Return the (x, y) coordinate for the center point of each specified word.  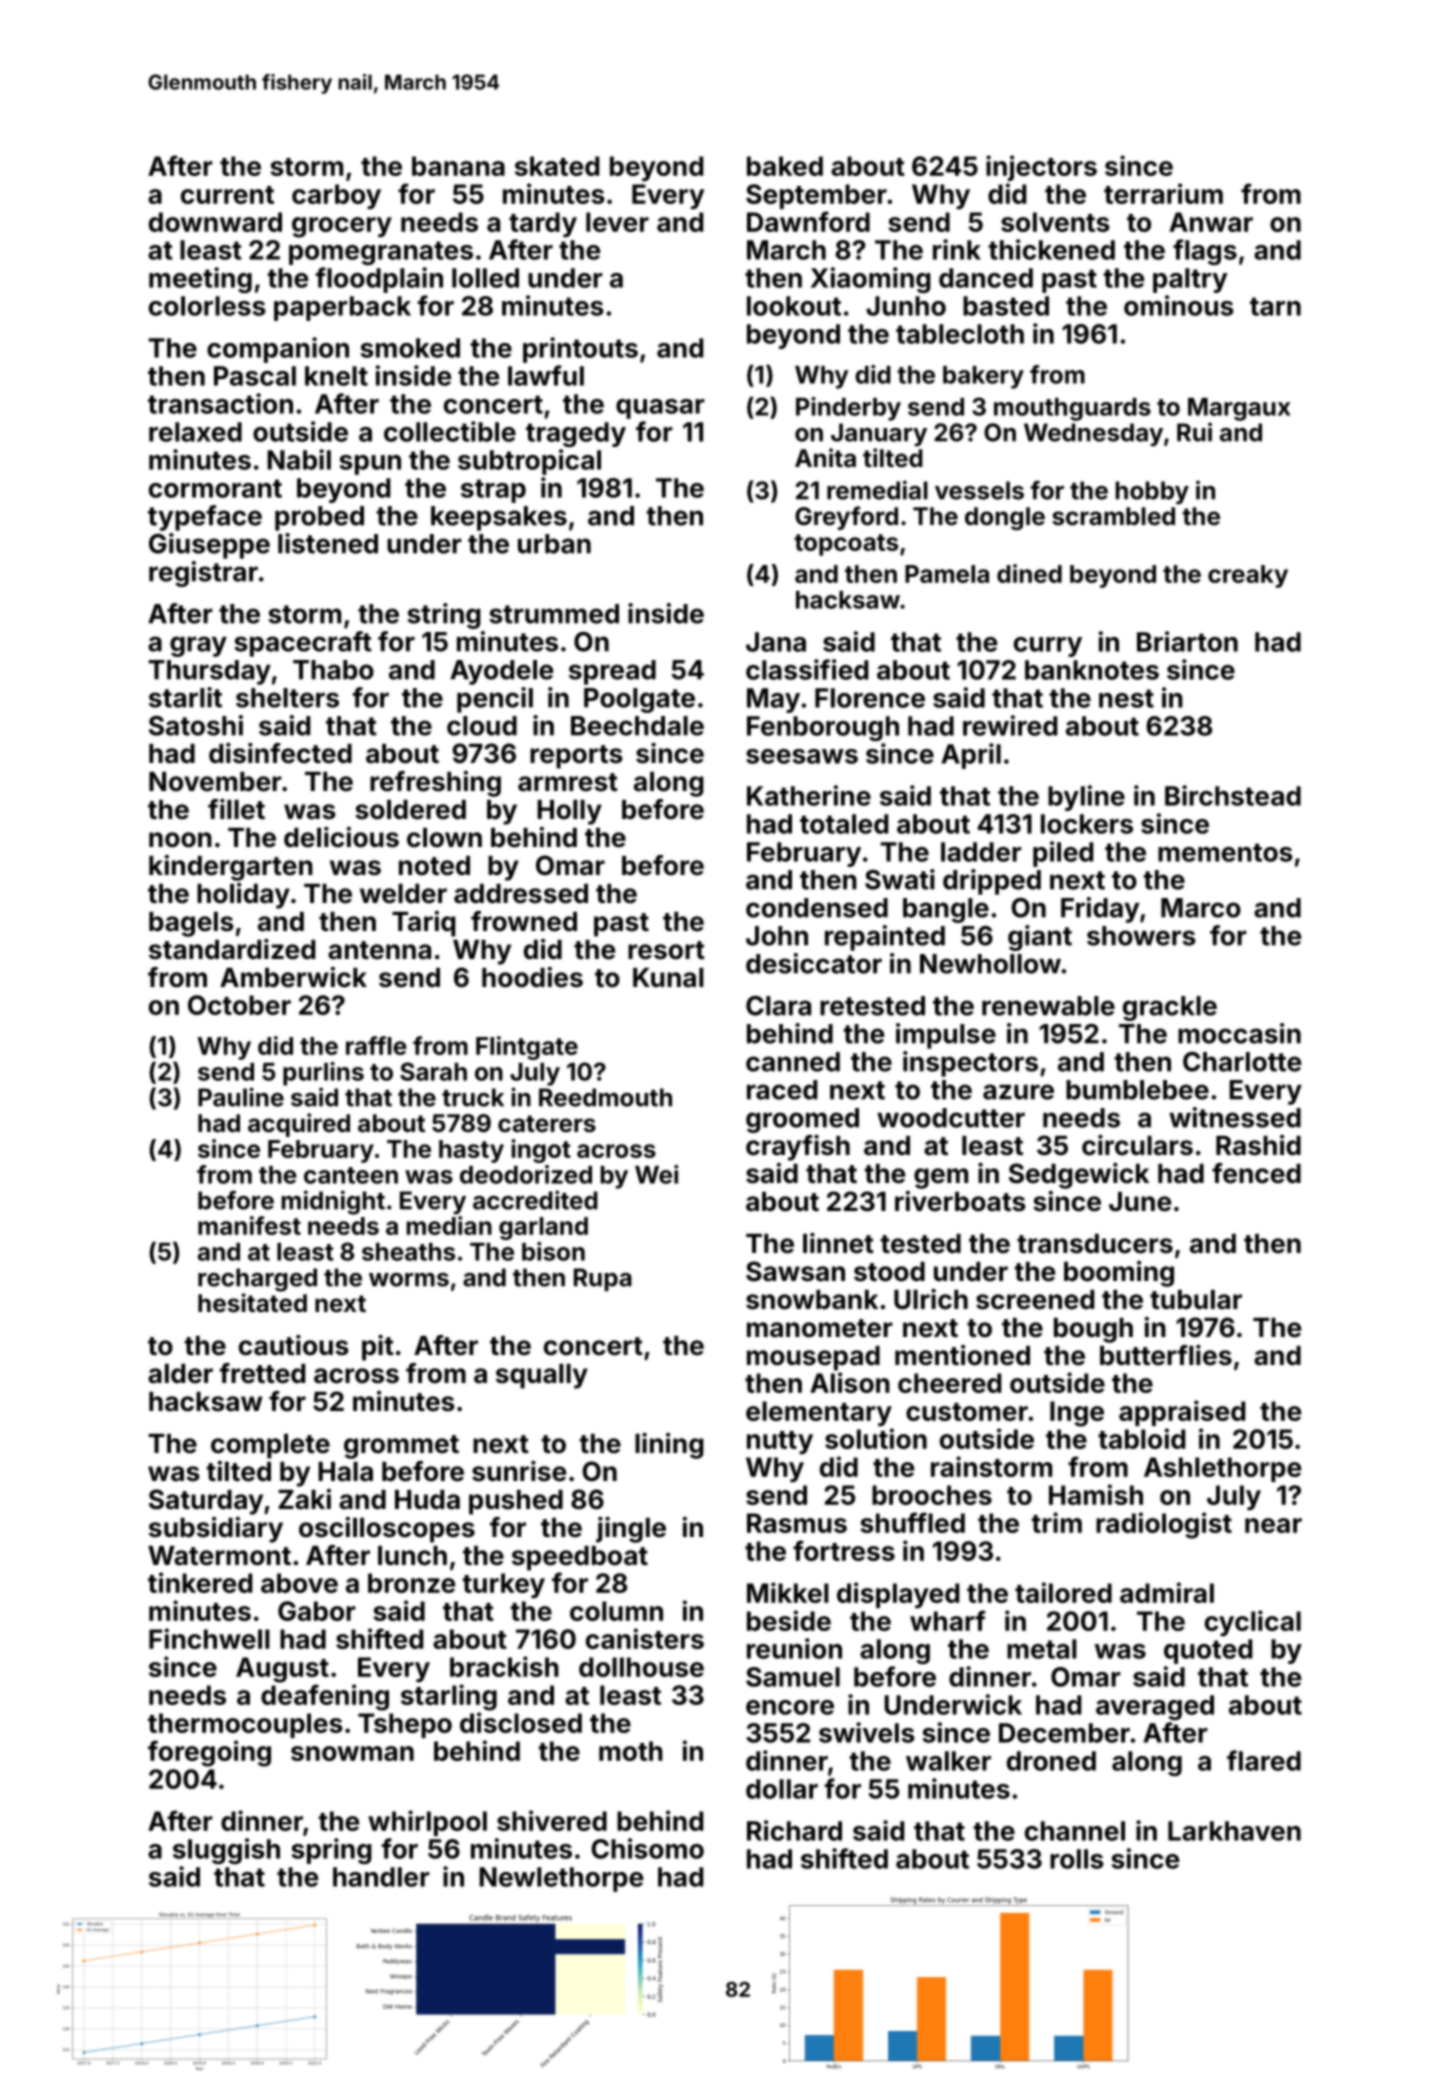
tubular (1196, 1300)
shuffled (912, 1522)
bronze (411, 1583)
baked (785, 166)
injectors (1041, 168)
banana (458, 166)
